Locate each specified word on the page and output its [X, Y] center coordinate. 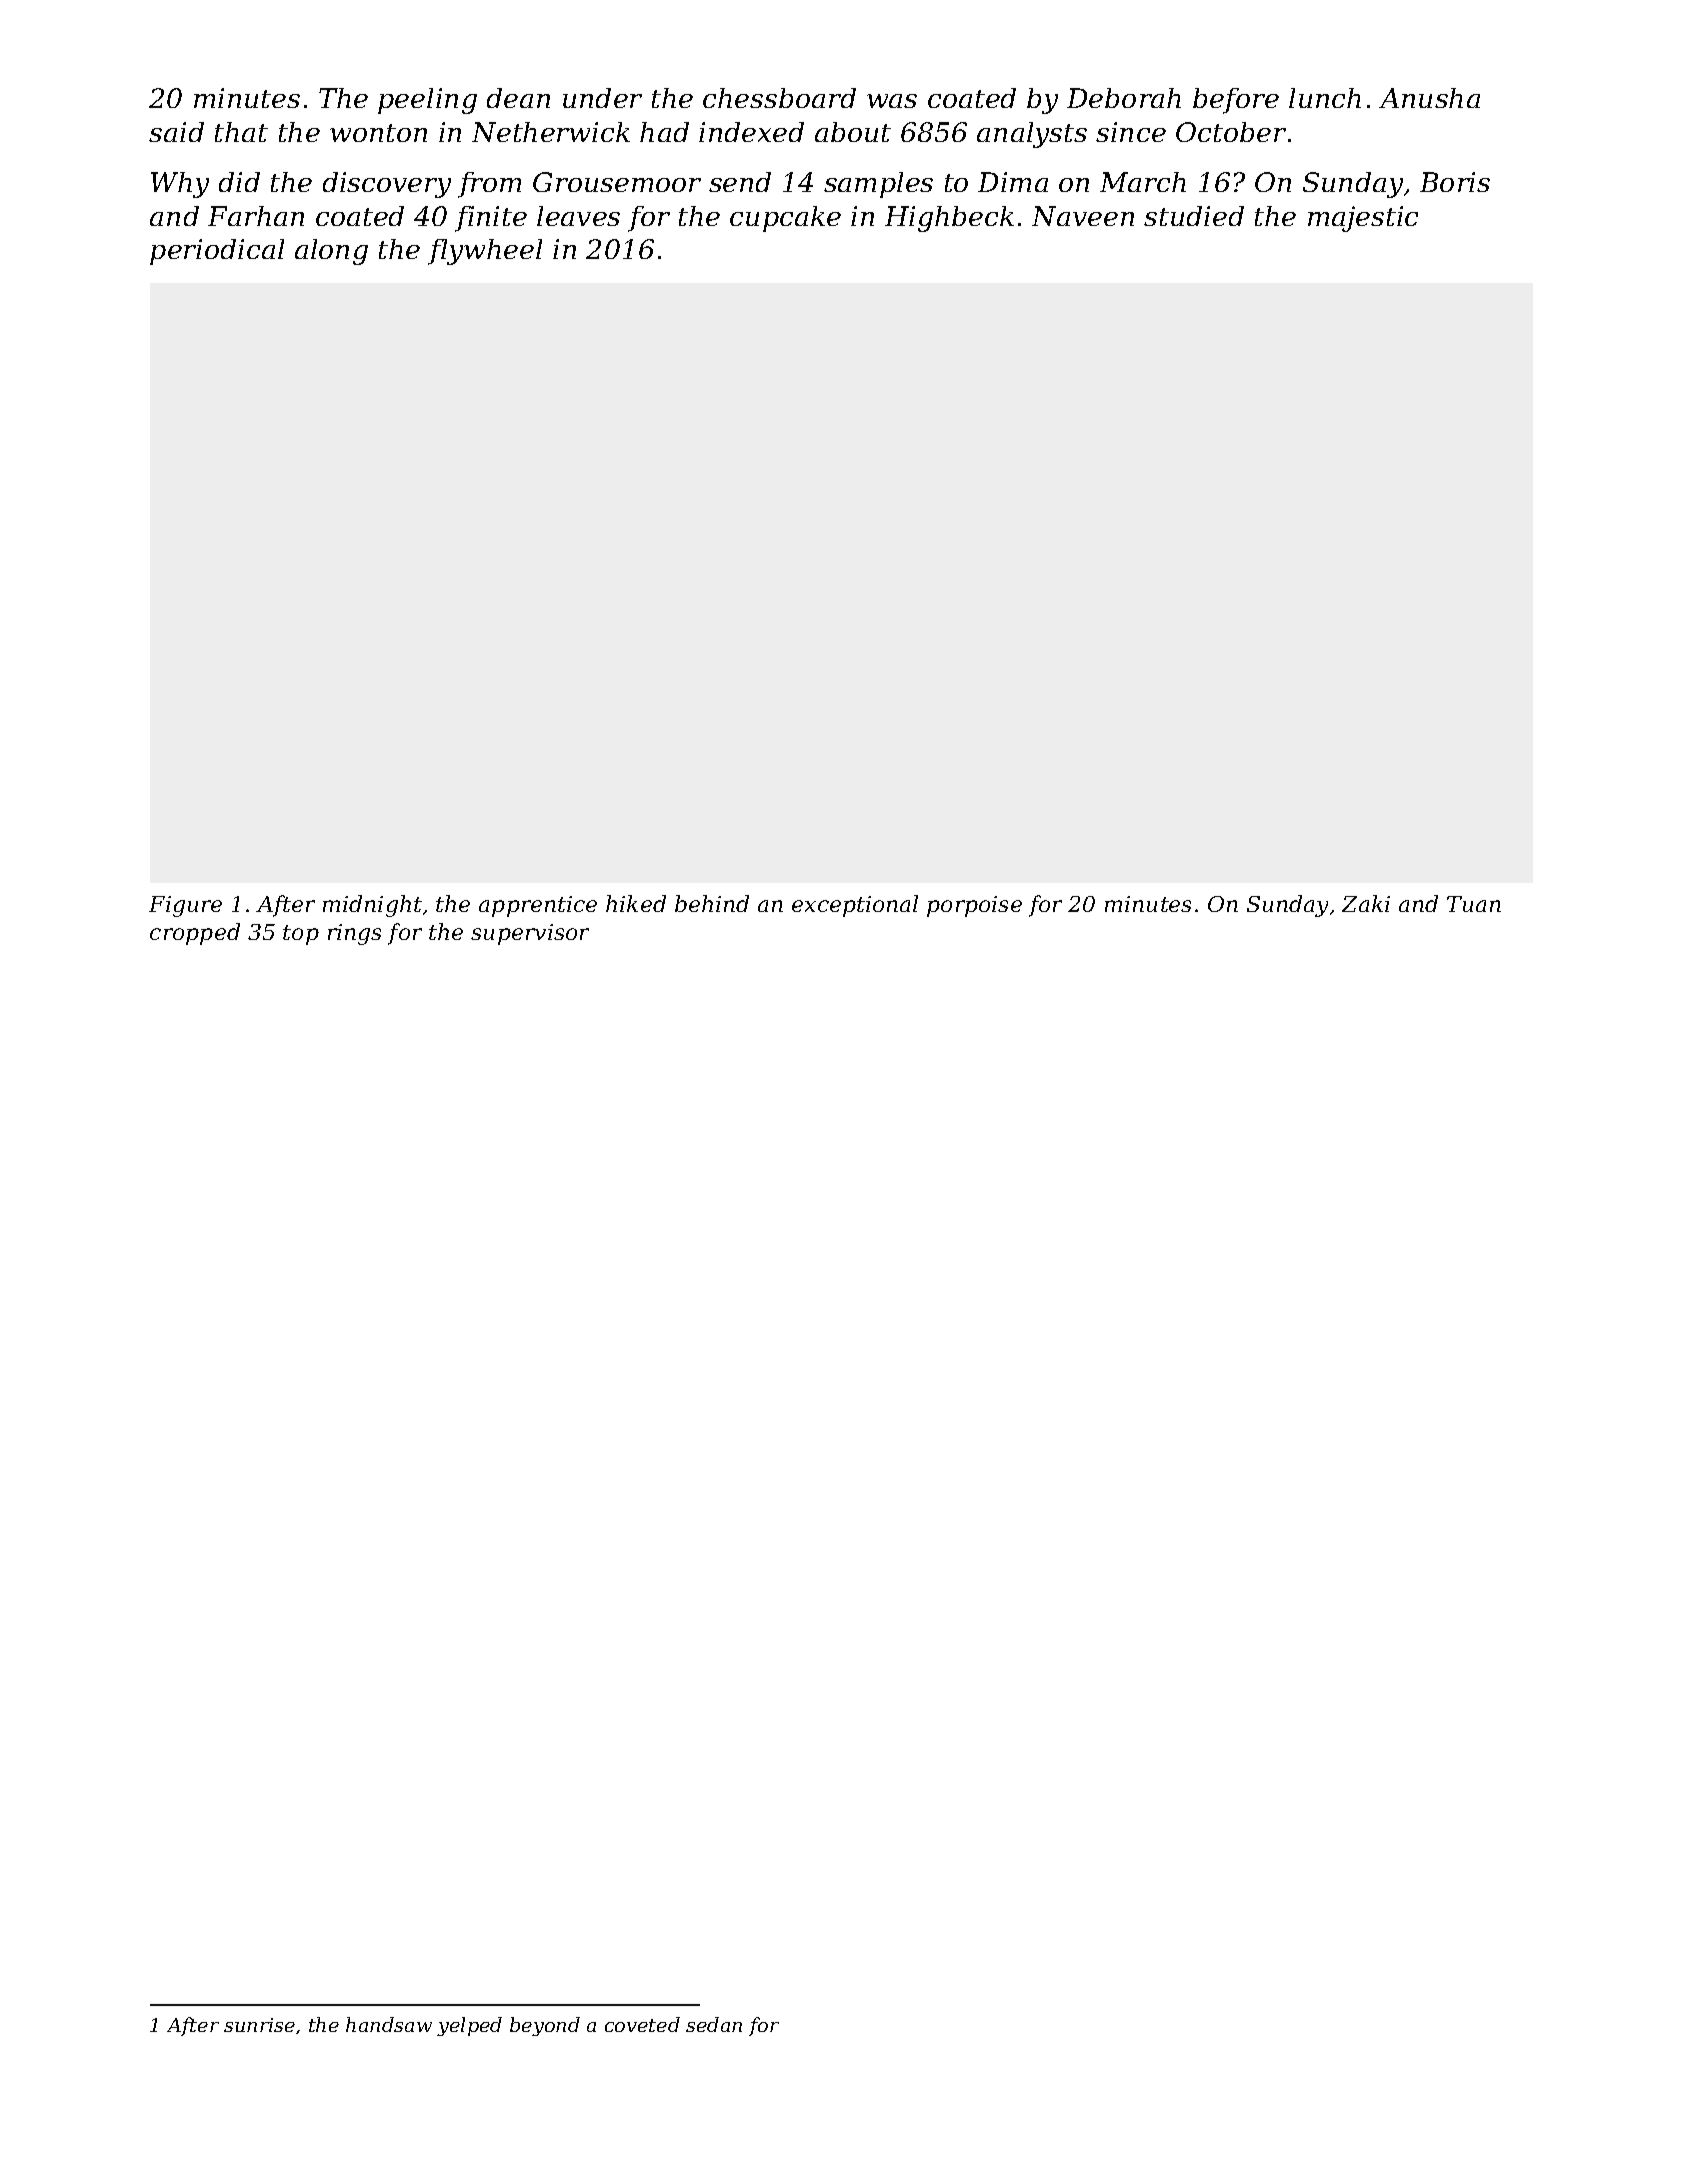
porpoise [974, 906]
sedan [714, 2024]
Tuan [1474, 904]
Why [180, 185]
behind [712, 903]
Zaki [1366, 903]
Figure [185, 906]
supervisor [530, 934]
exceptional [855, 906]
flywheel [485, 252]
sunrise [259, 2025]
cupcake [785, 219]
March [1143, 182]
